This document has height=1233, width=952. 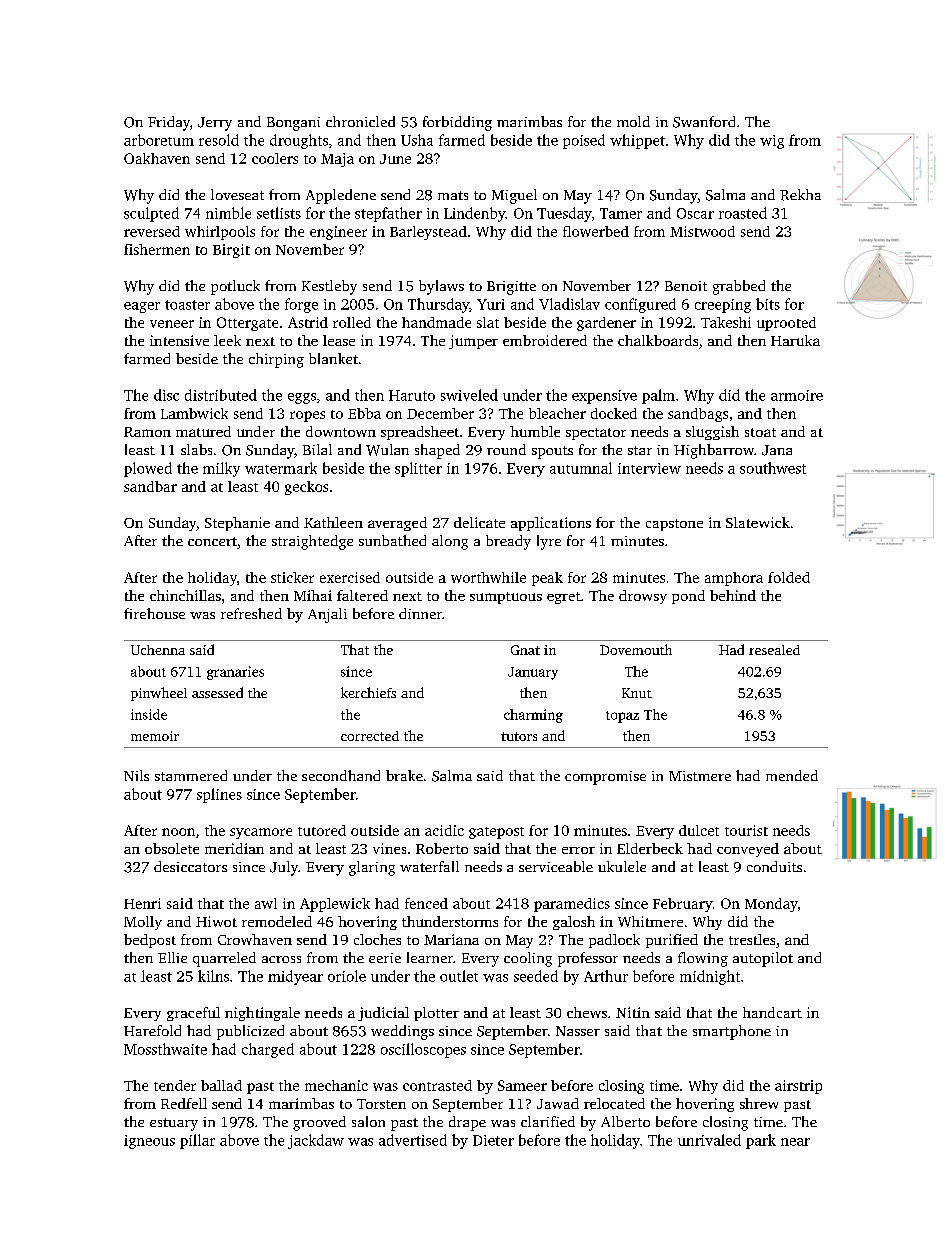 What do you see at coordinates (479, 522) in the document?
I see `delicate` at bounding box center [479, 522].
